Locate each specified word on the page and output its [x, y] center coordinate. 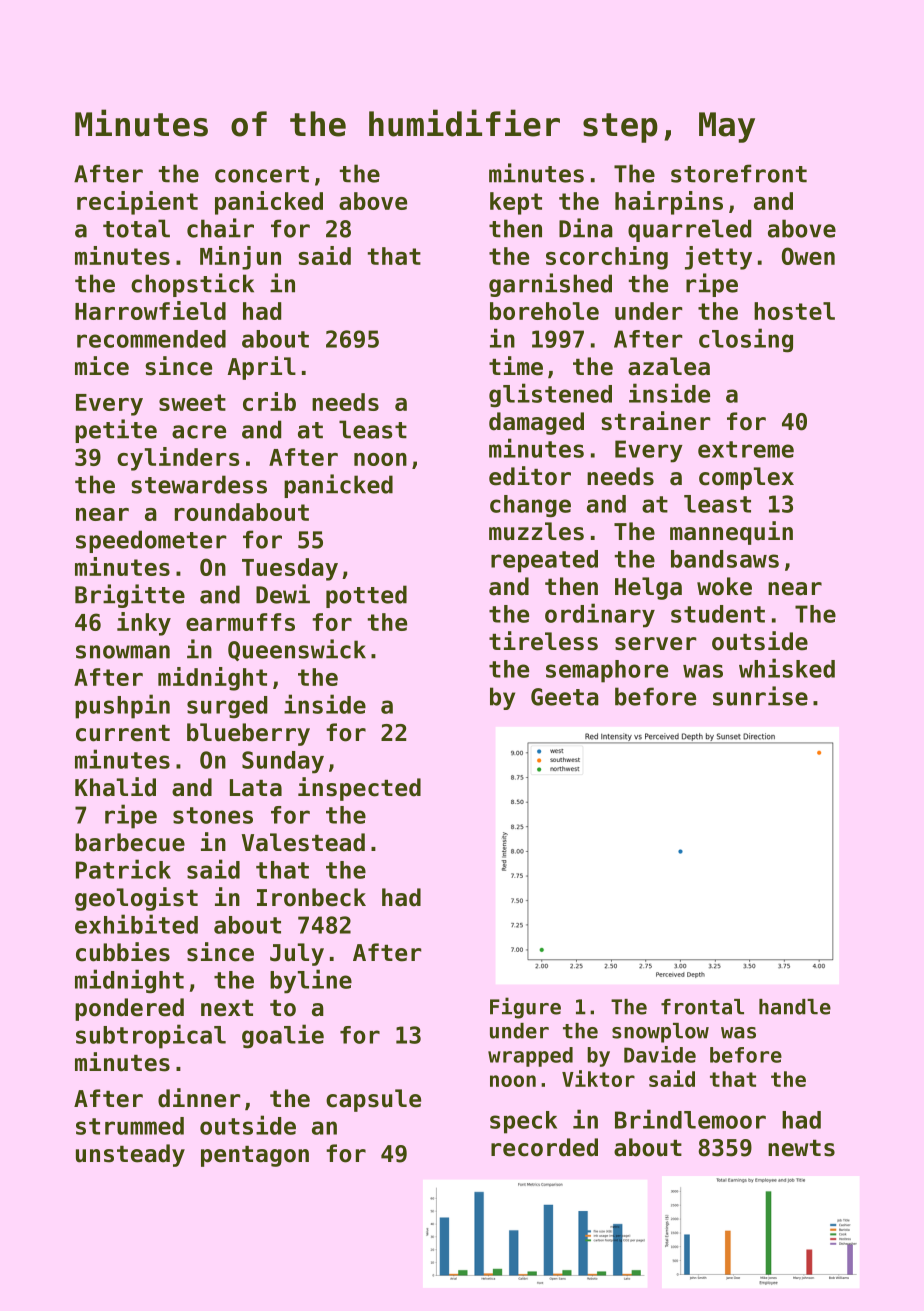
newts [801, 1148]
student [718, 614]
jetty [718, 258]
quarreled [689, 230]
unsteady [130, 1155]
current [123, 733]
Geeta [565, 697]
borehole [544, 311]
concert [262, 174]
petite [116, 431]
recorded [544, 1147]
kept [516, 203]
